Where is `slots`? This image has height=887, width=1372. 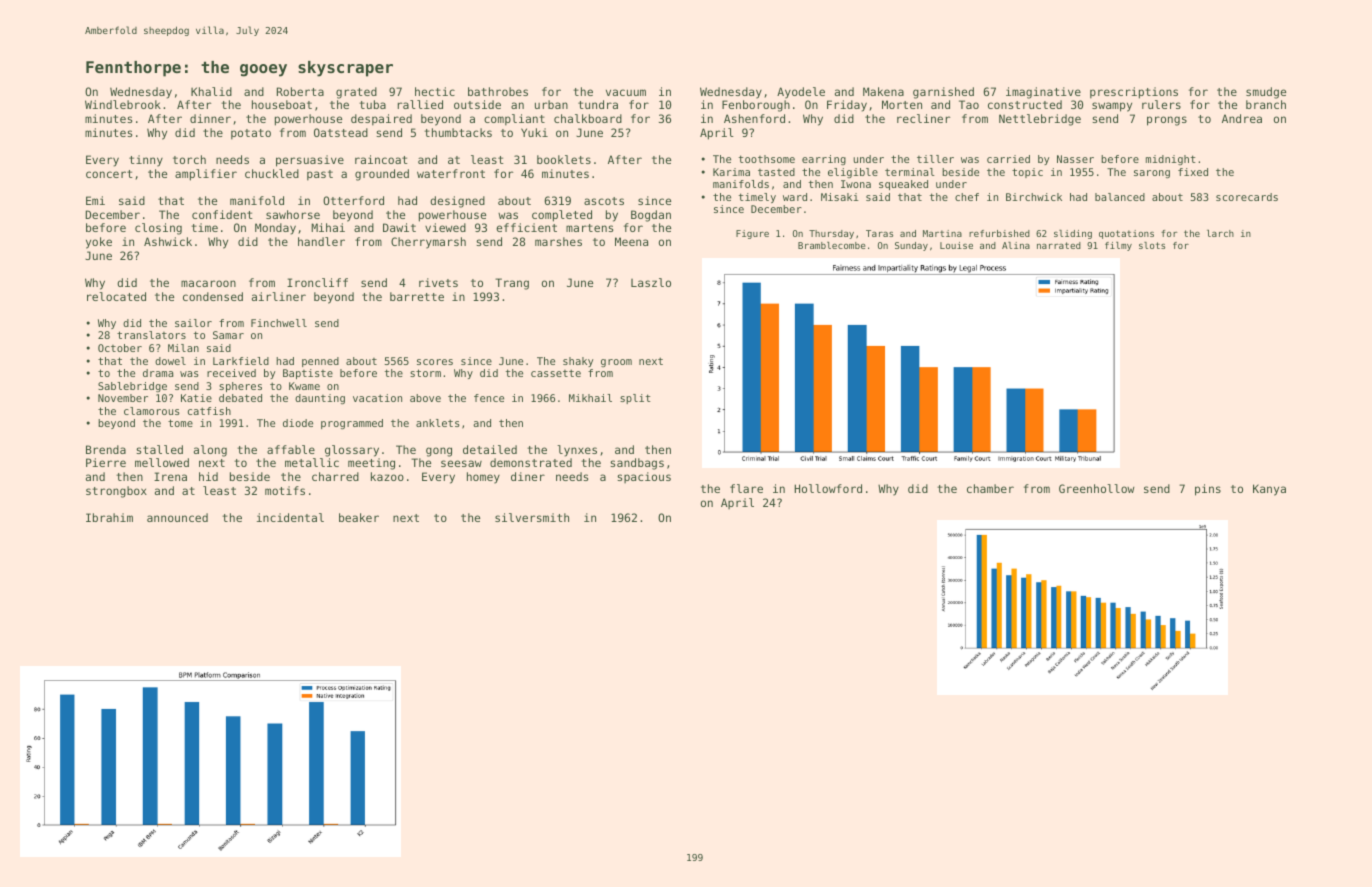 slots is located at coordinates (1152, 245).
